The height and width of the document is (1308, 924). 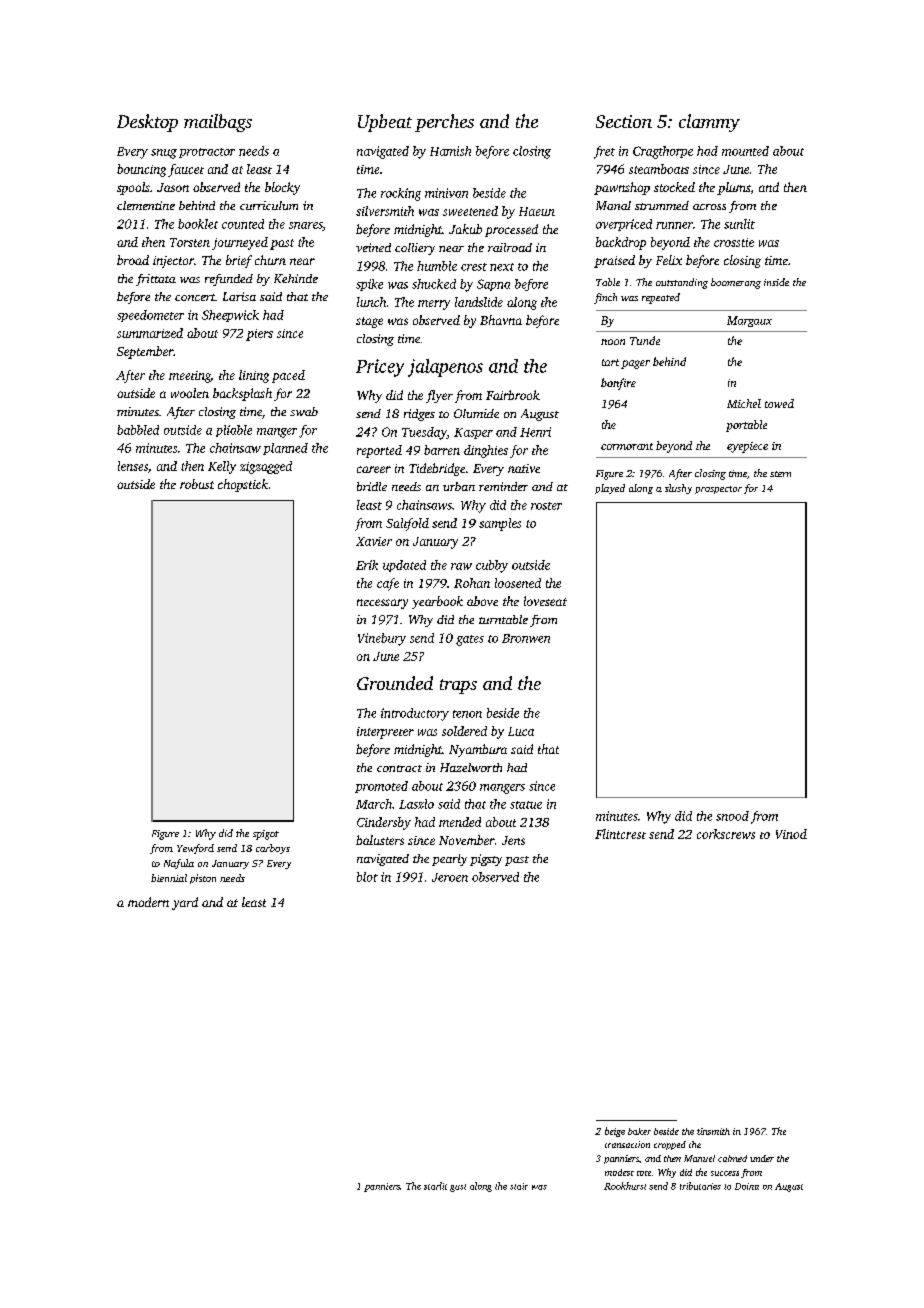 What do you see at coordinates (266, 835) in the document?
I see `spigot` at bounding box center [266, 835].
